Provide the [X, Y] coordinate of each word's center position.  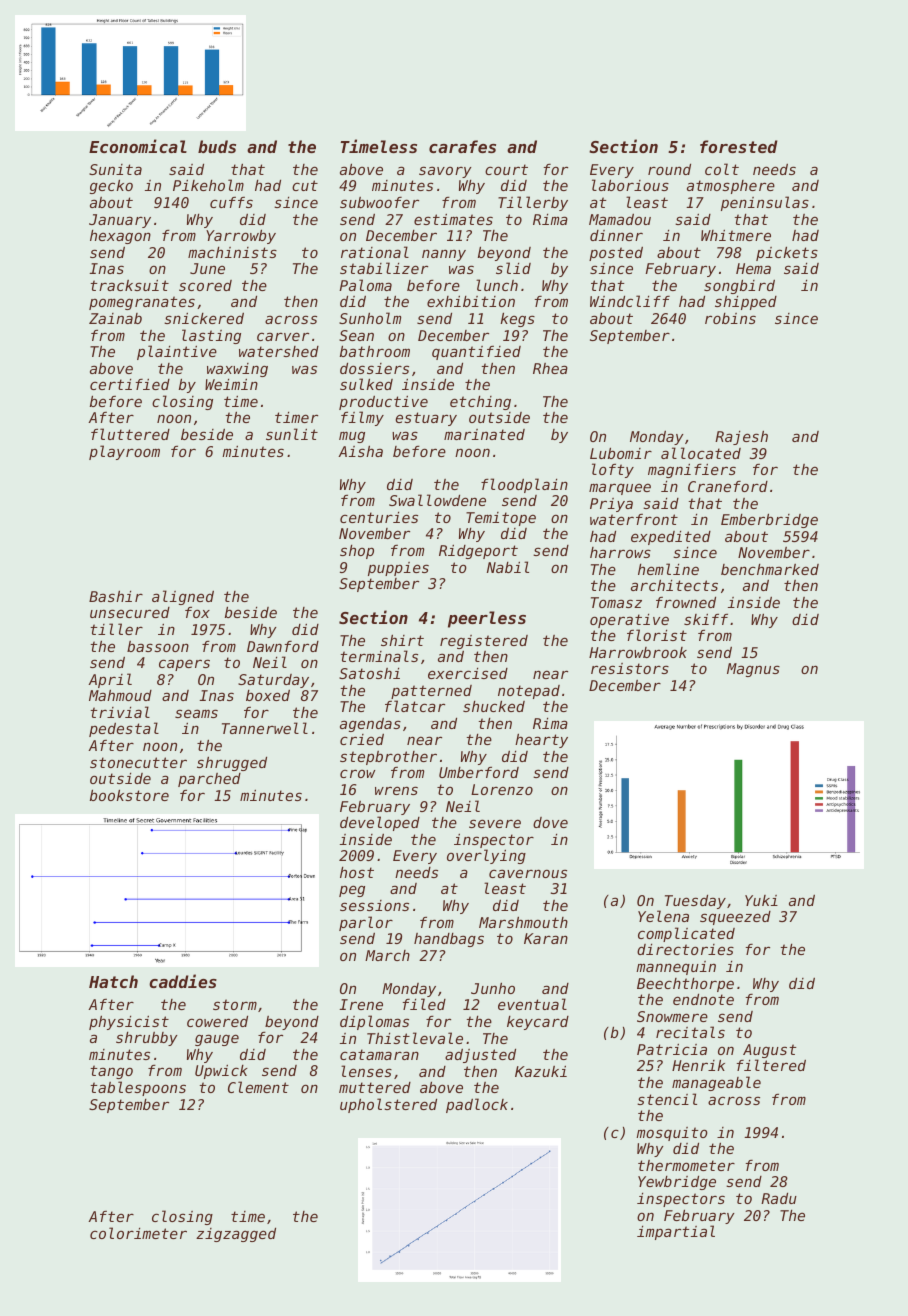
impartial [676, 1232]
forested [739, 146]
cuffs [231, 202]
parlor [366, 923]
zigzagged [236, 1235]
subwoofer [379, 202]
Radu [779, 1198]
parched [209, 780]
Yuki [761, 900]
